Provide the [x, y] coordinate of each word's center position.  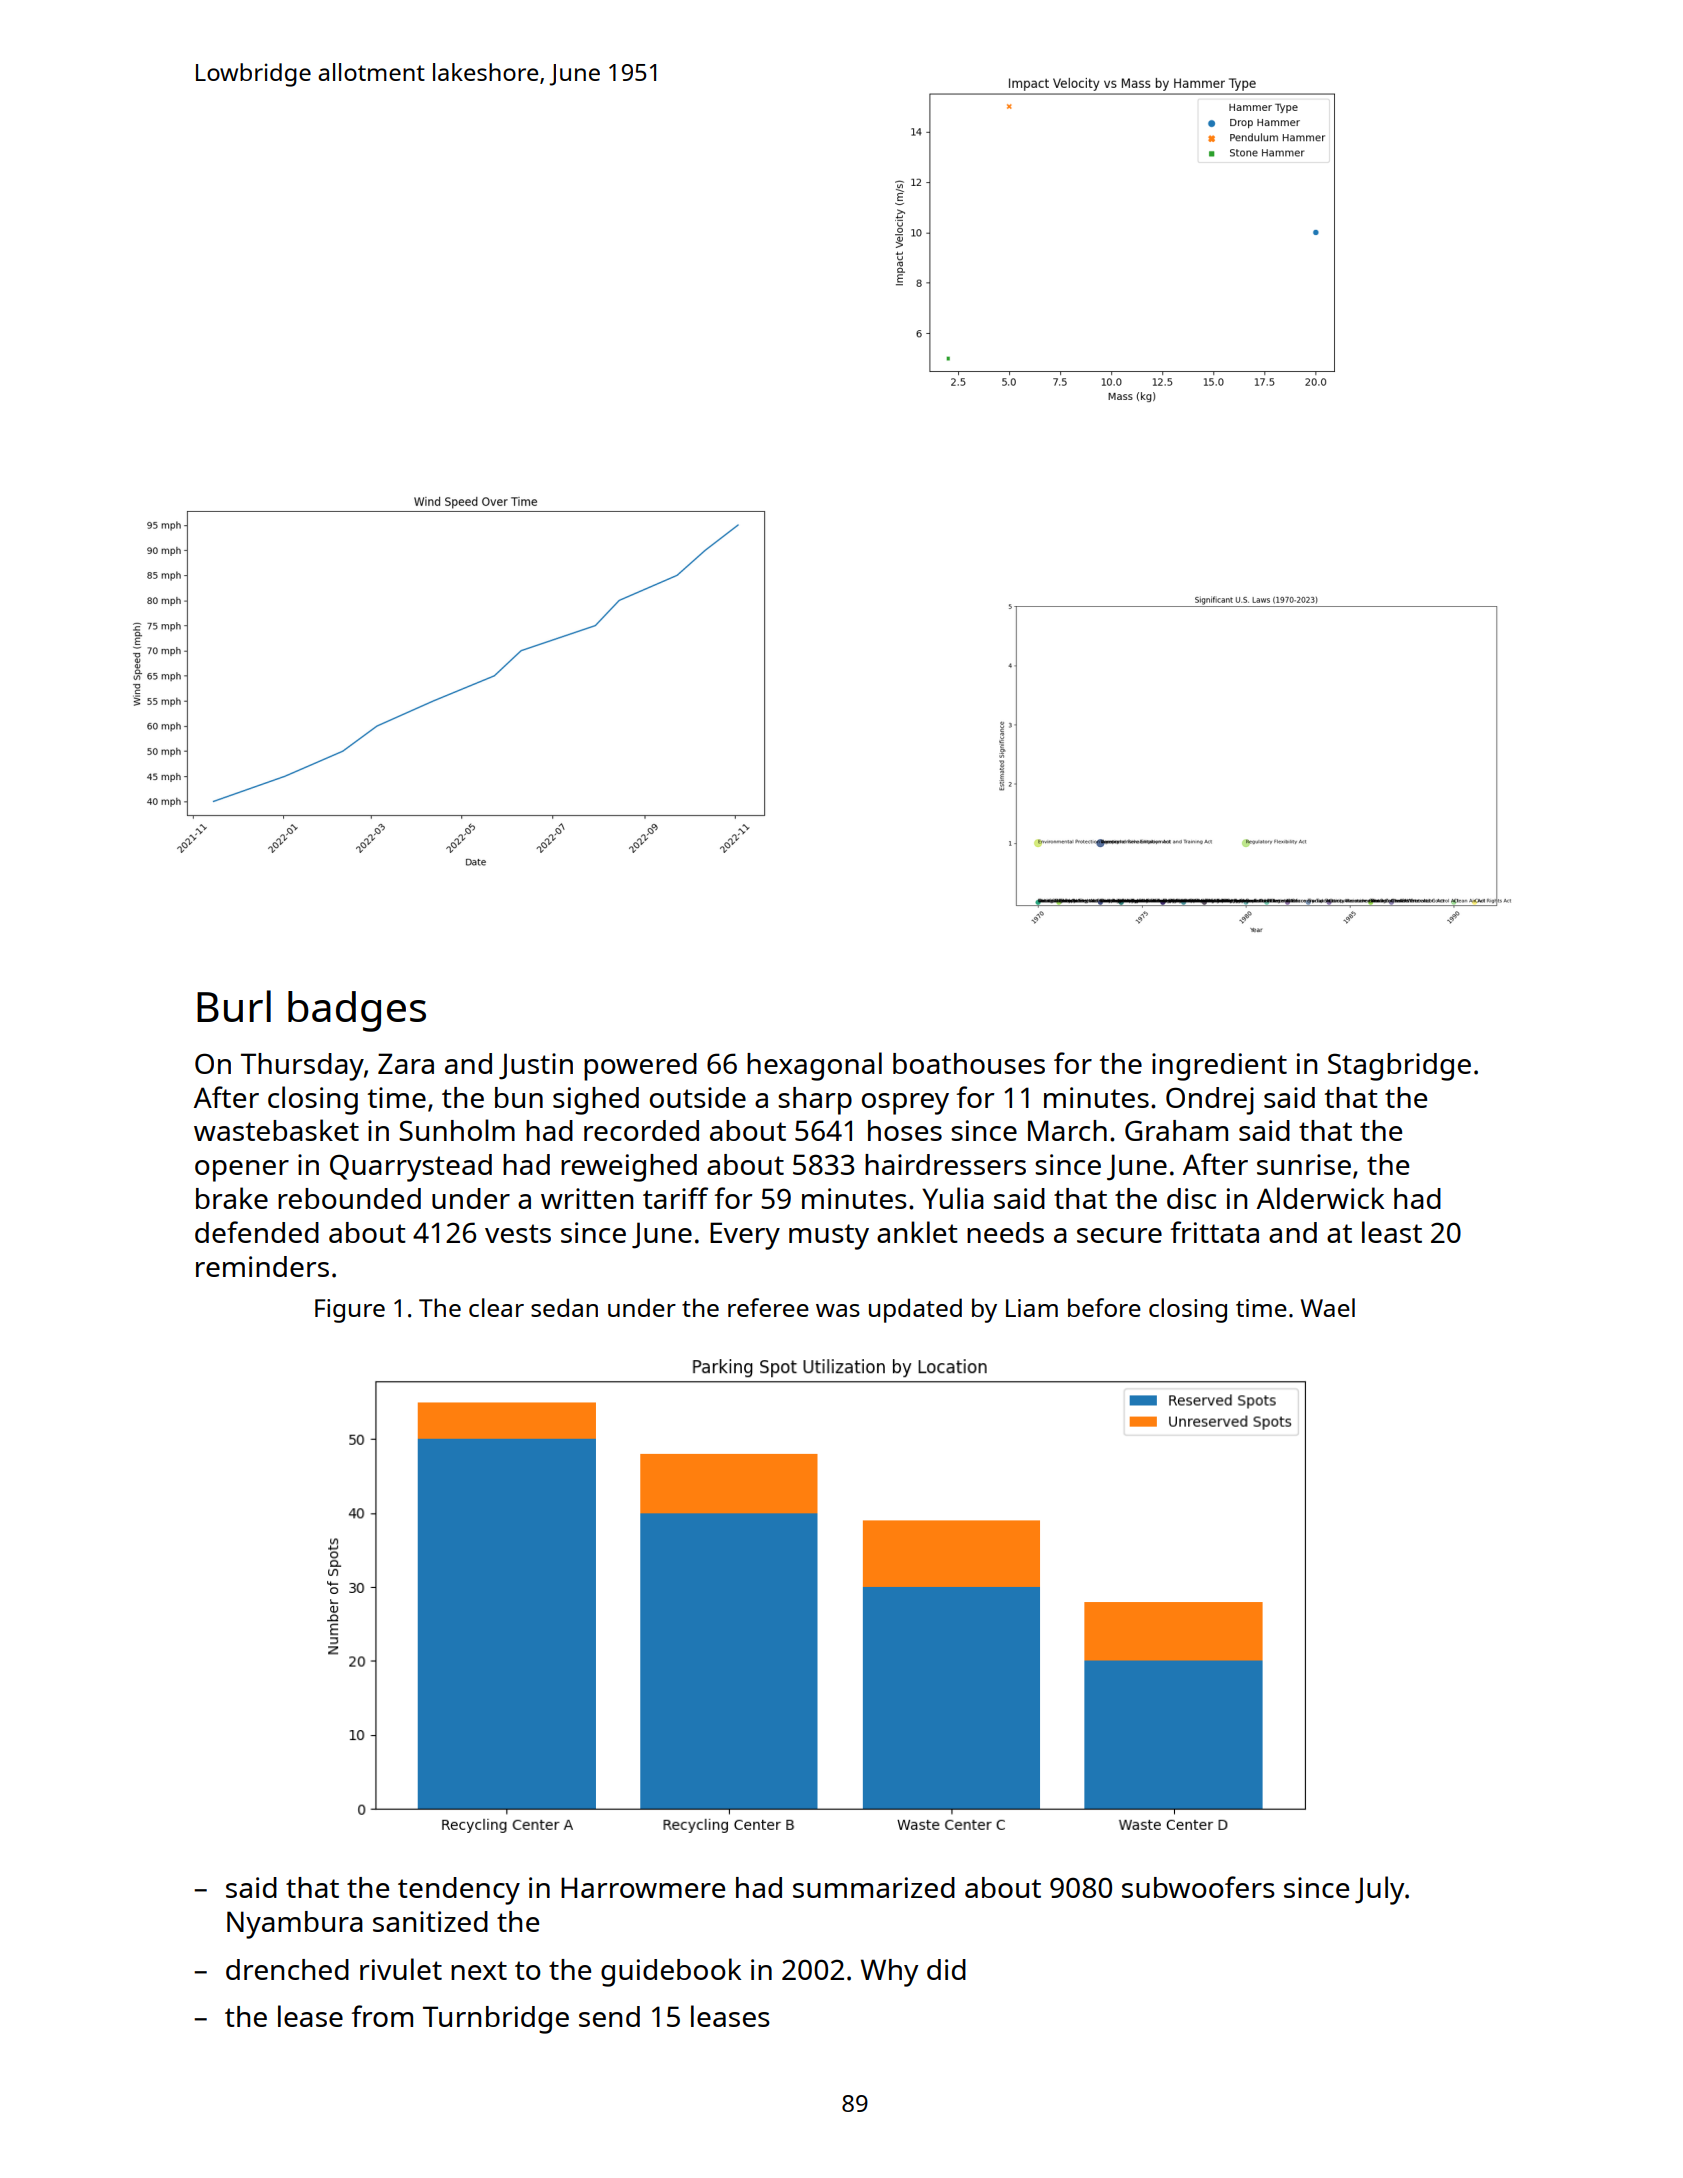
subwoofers [1198, 1887]
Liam [1032, 1308]
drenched [287, 1969]
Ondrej [1210, 1101]
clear [496, 1307]
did [946, 1969]
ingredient [1219, 1067]
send [609, 2016]
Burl [234, 1006]
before [1104, 1307]
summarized [874, 1887]
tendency [459, 1891]
